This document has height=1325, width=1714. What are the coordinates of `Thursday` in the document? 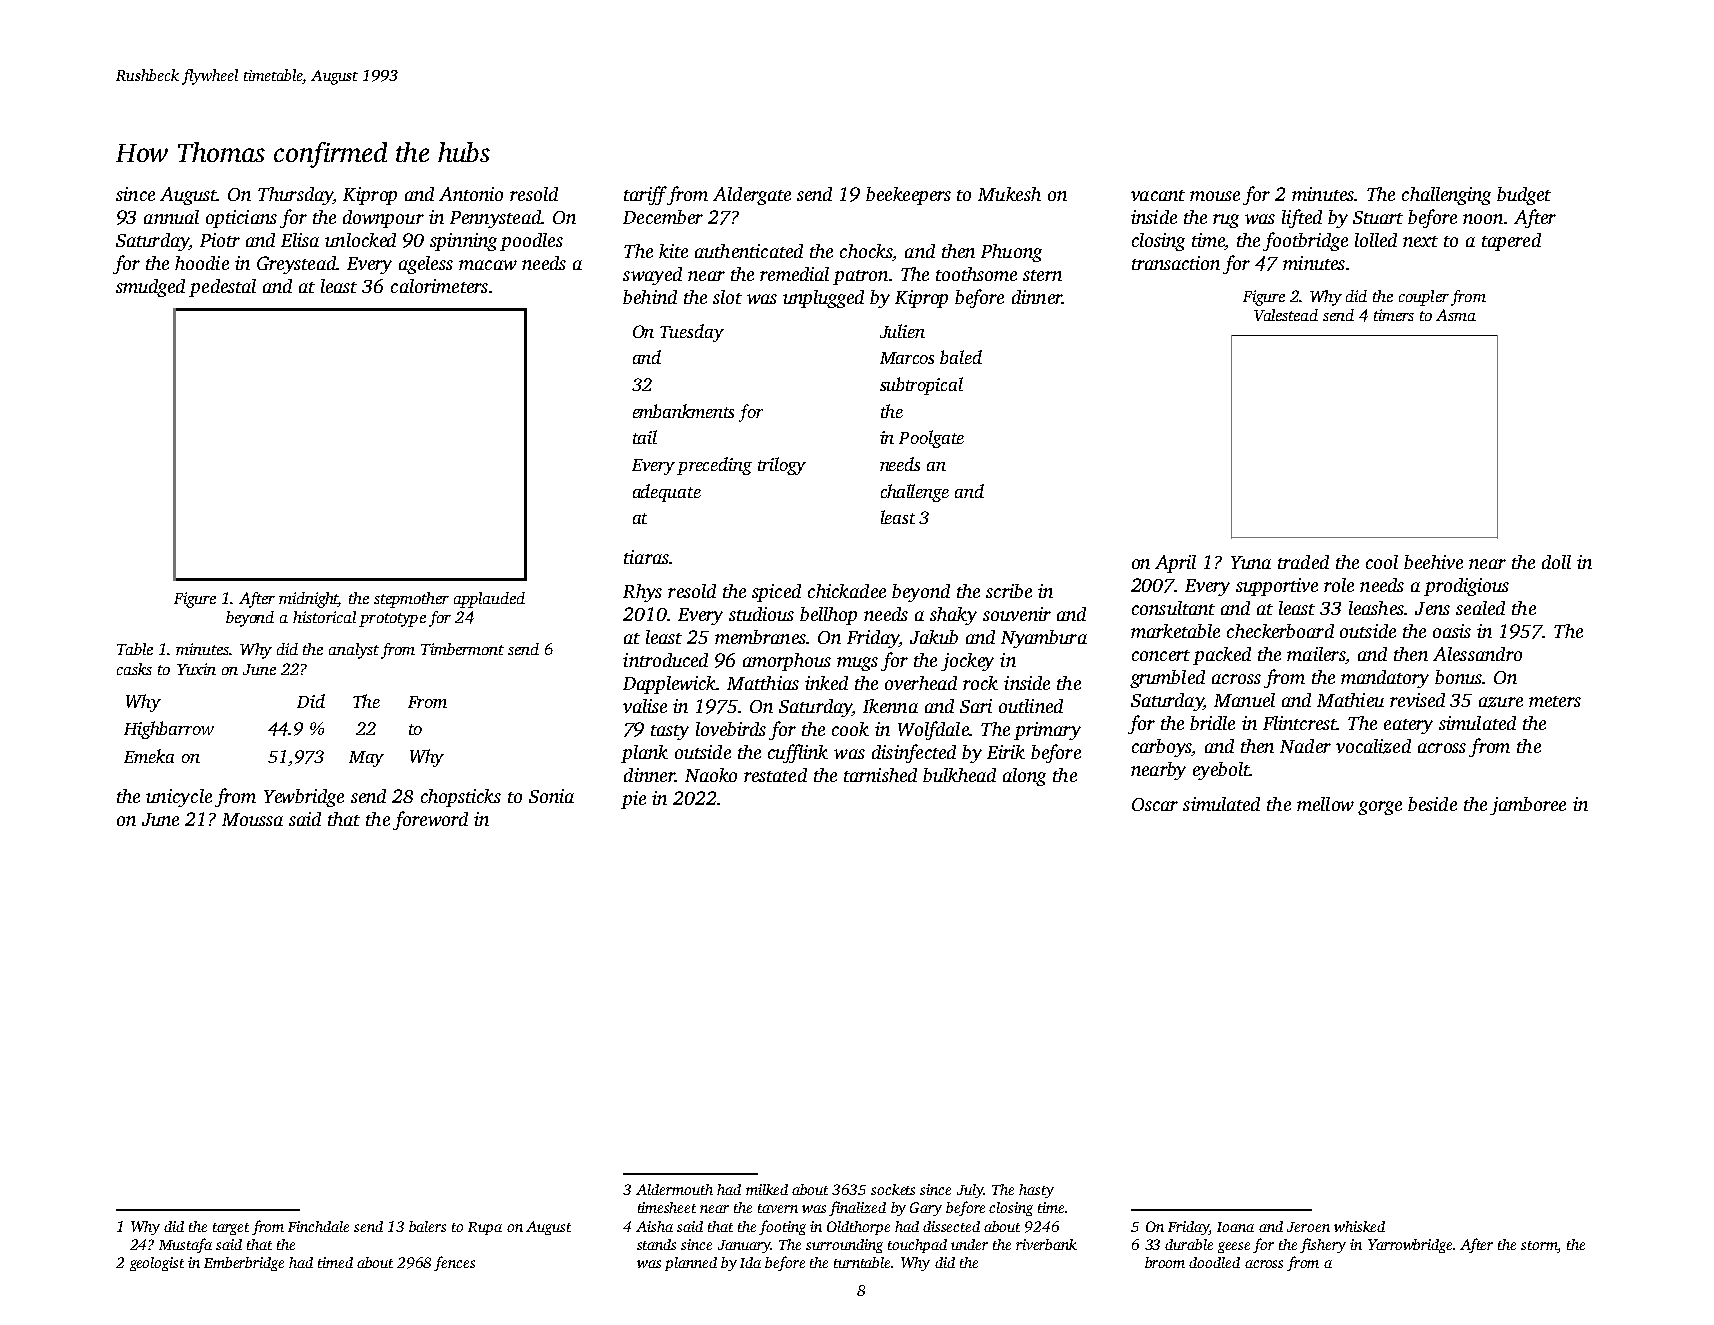 It's located at (295, 196).
